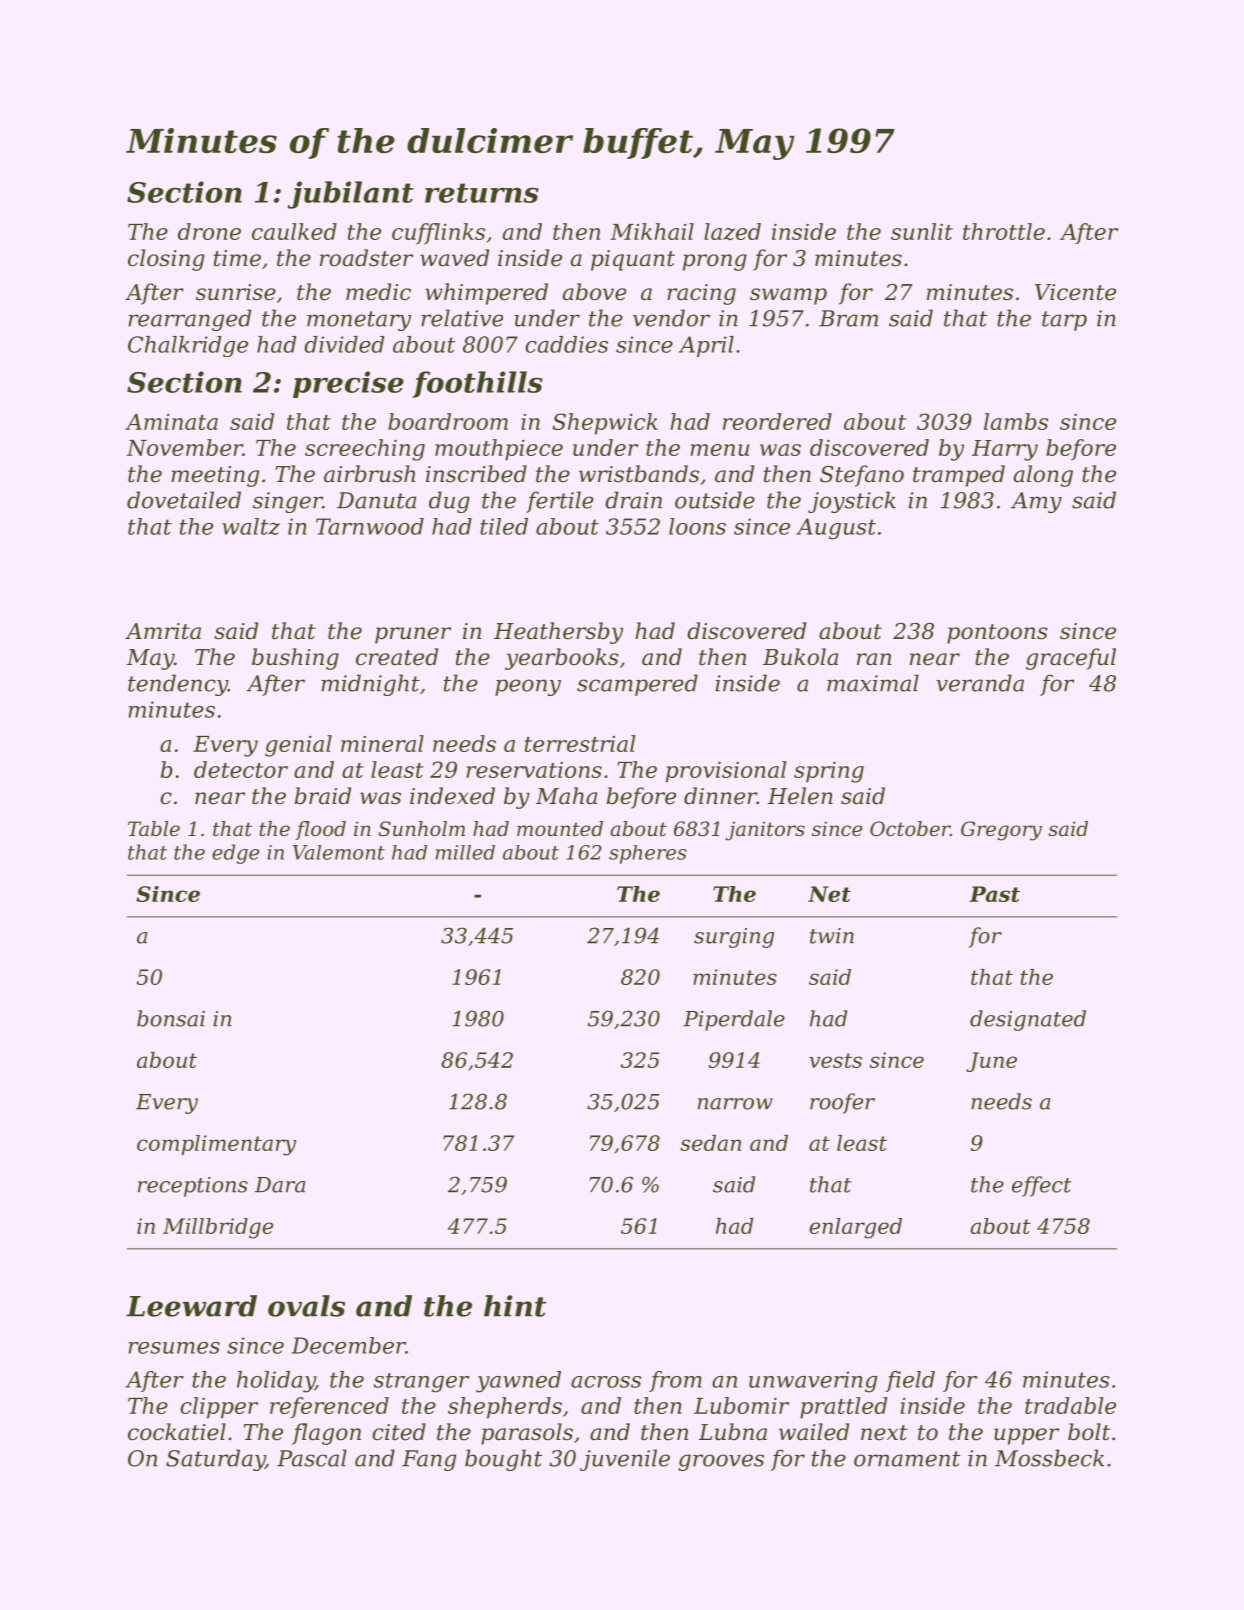  I want to click on bushing, so click(295, 659).
